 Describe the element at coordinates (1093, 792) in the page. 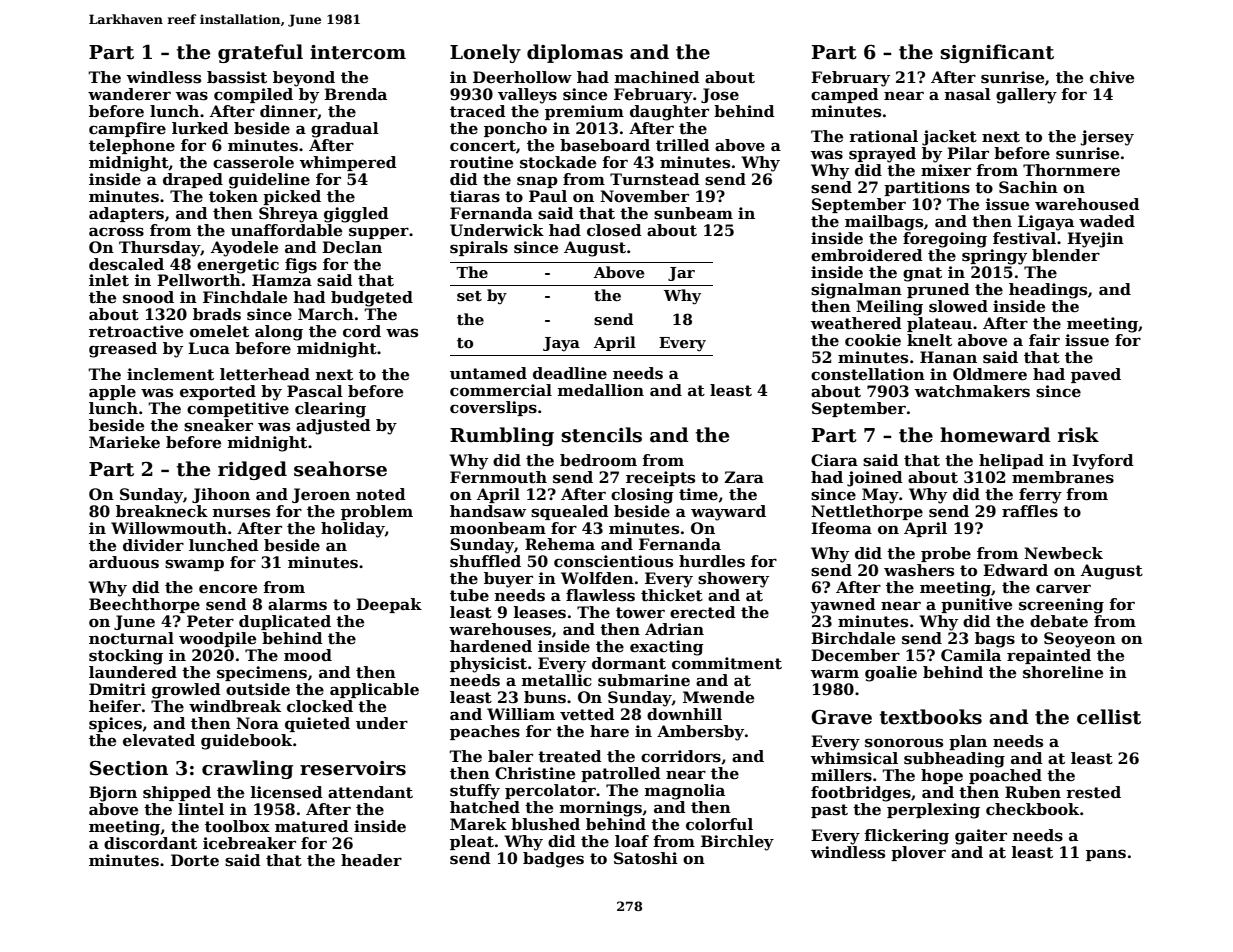

I see `rested` at that location.
